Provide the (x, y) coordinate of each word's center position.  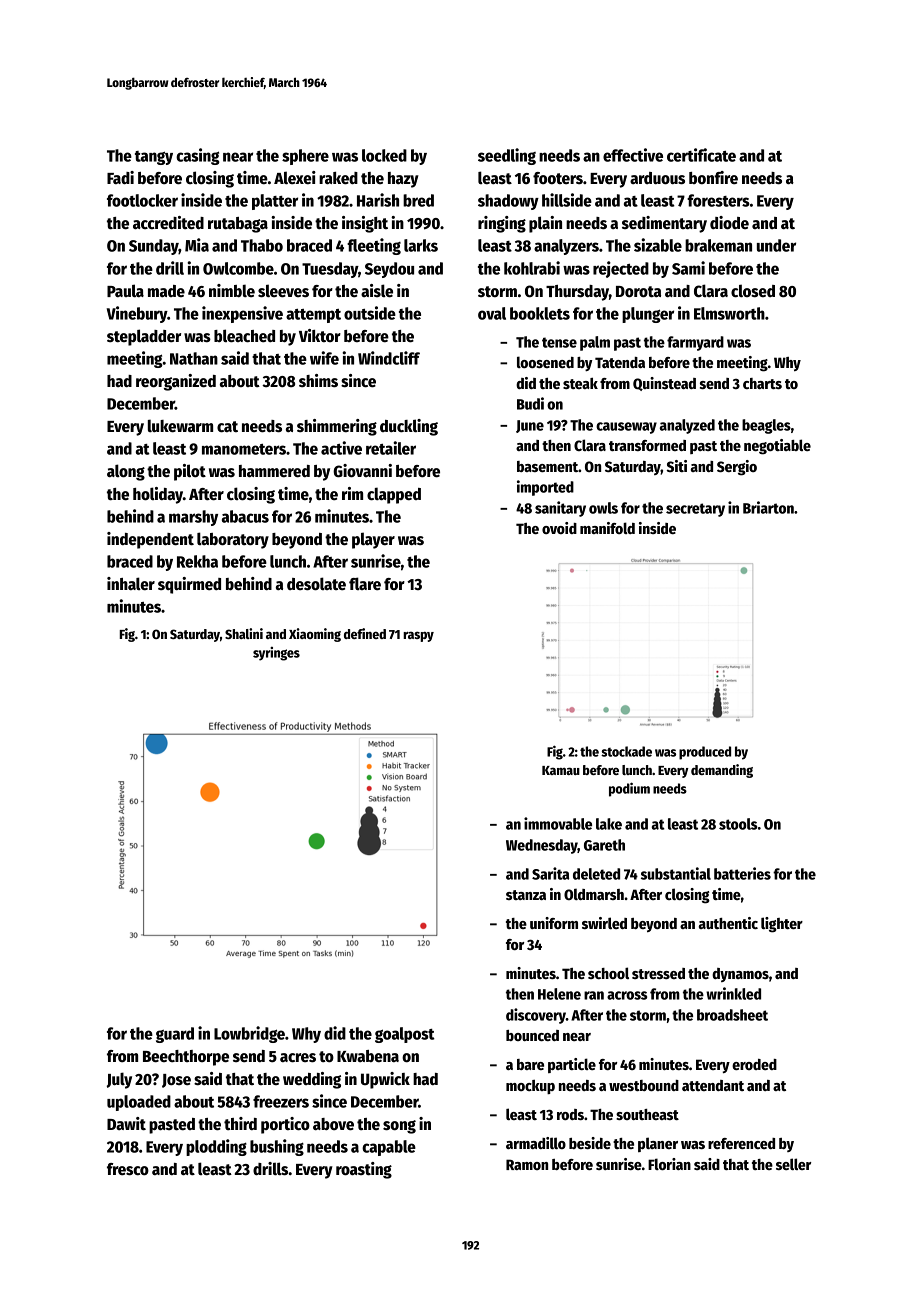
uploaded (139, 1103)
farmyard (695, 343)
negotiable (777, 447)
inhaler (131, 583)
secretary (695, 510)
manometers (244, 449)
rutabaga (238, 225)
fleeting (374, 246)
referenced (741, 1143)
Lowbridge (249, 1034)
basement (547, 466)
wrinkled (733, 993)
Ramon (527, 1164)
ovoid (559, 528)
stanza (526, 895)
